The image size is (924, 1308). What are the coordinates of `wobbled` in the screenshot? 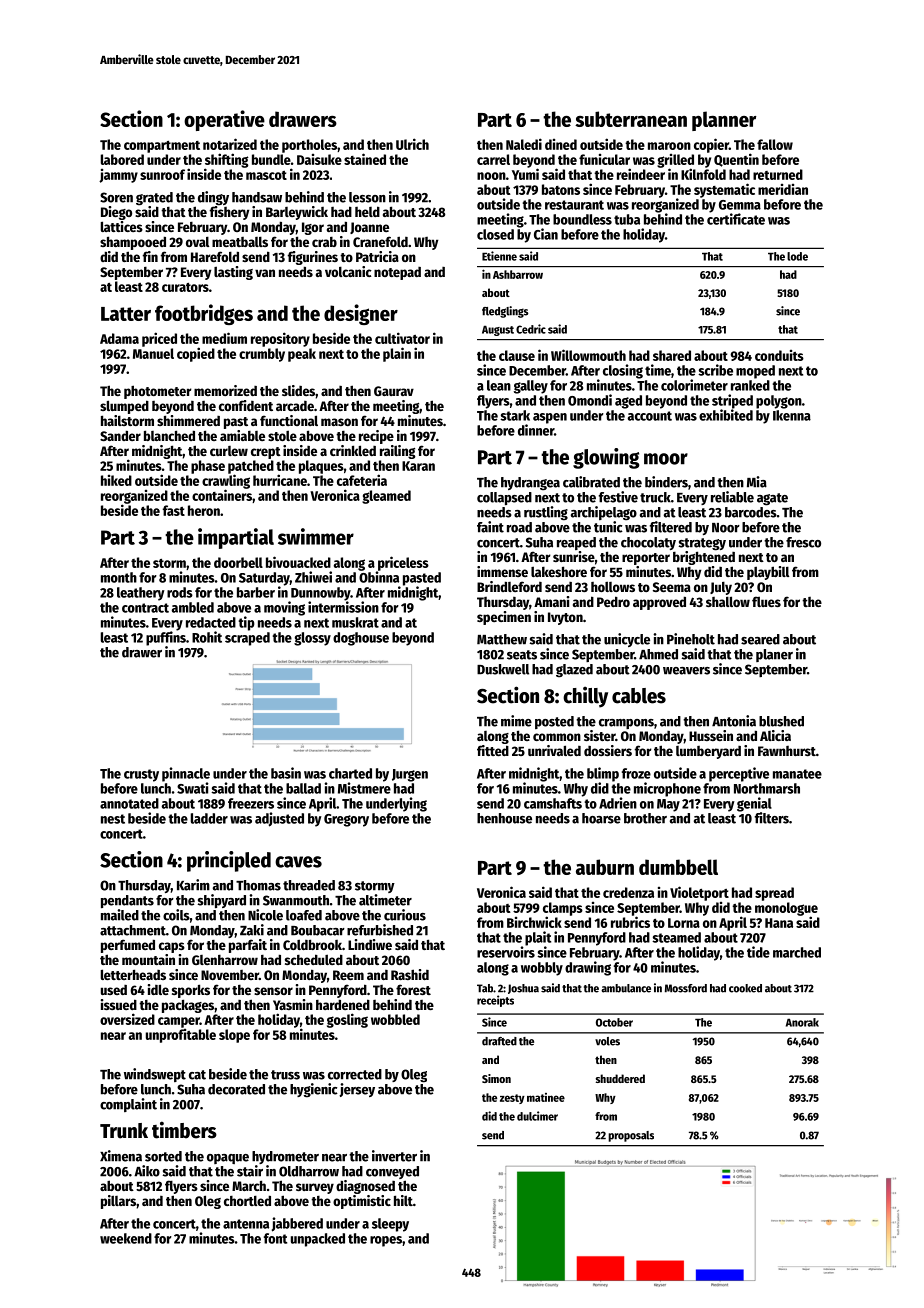 It's located at (395, 1019).
